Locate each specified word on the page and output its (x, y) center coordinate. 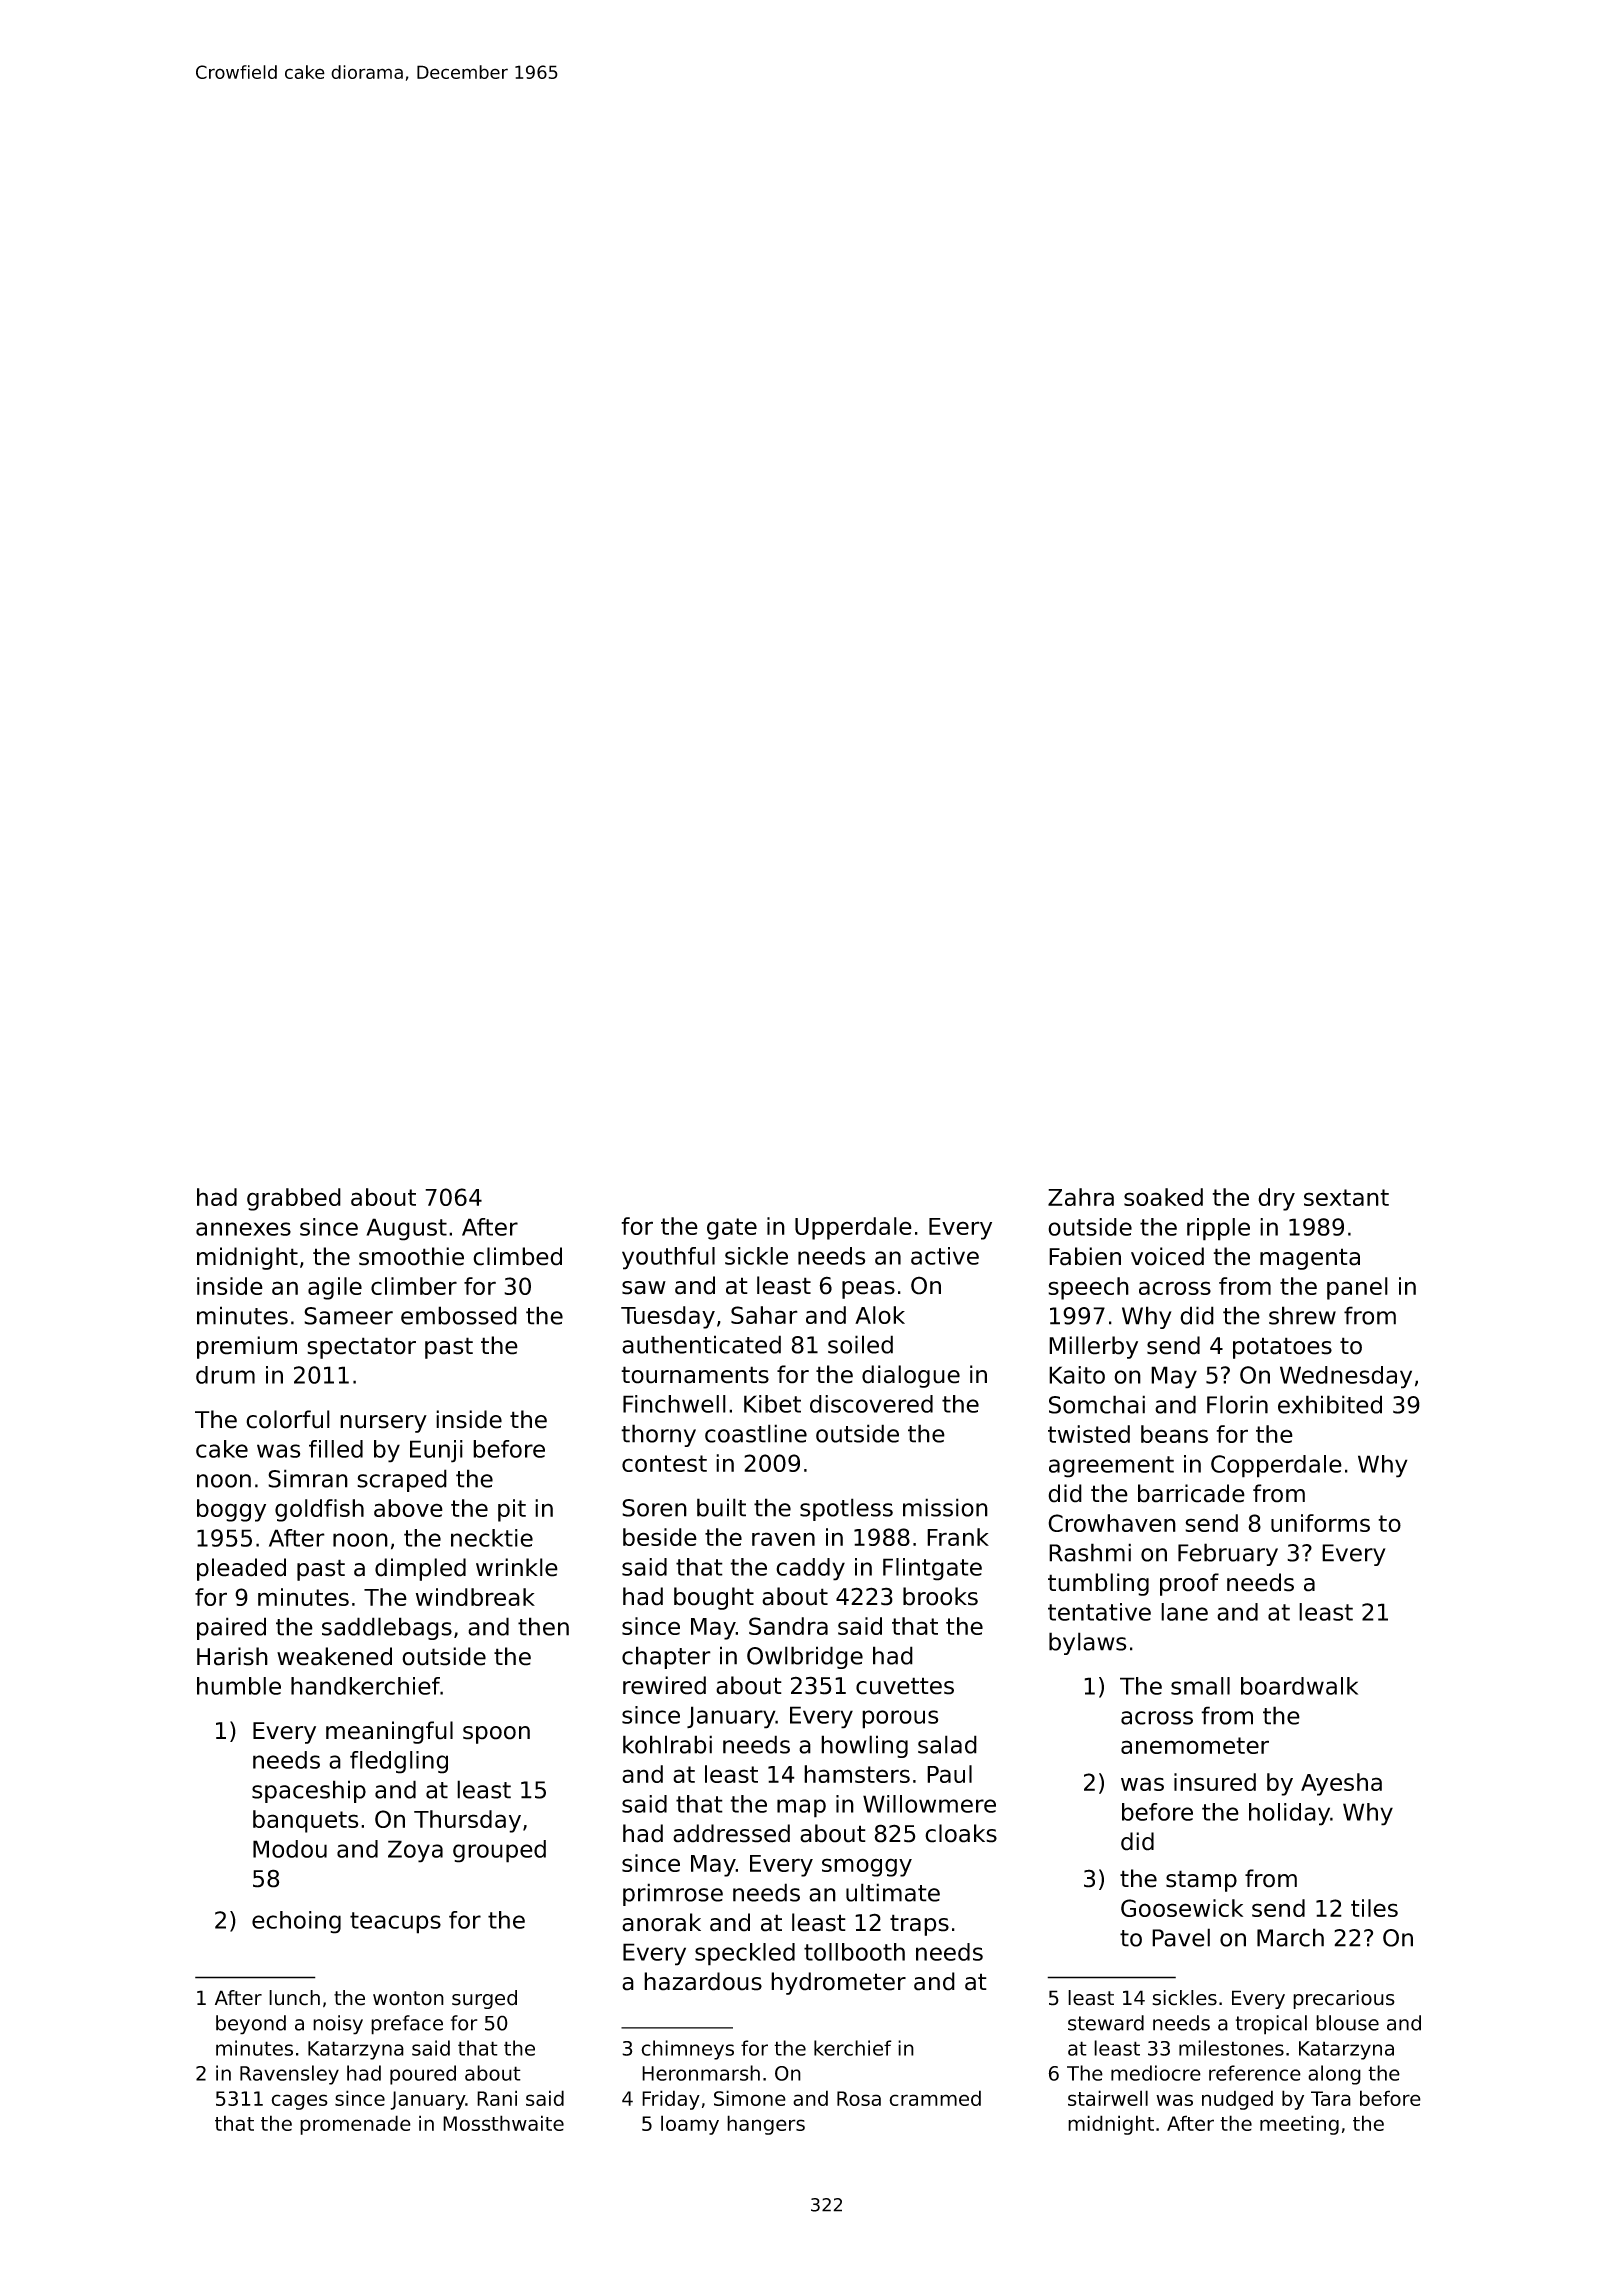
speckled (745, 1954)
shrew (1302, 1315)
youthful (668, 1258)
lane (1184, 1612)
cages (299, 2102)
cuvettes (905, 1686)
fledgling (399, 1762)
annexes (243, 1229)
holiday (1289, 1814)
